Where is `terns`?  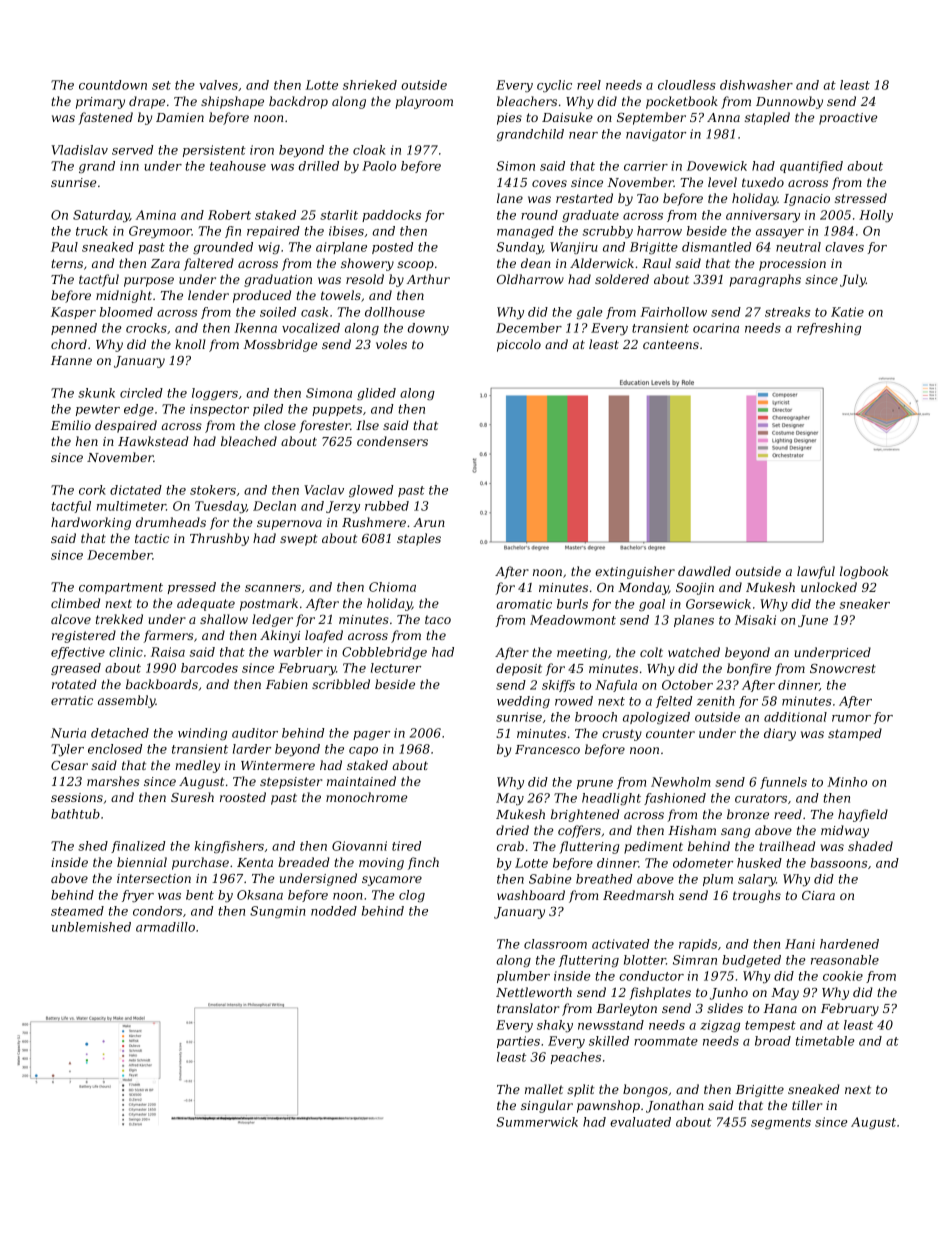 terns is located at coordinates (67, 263).
